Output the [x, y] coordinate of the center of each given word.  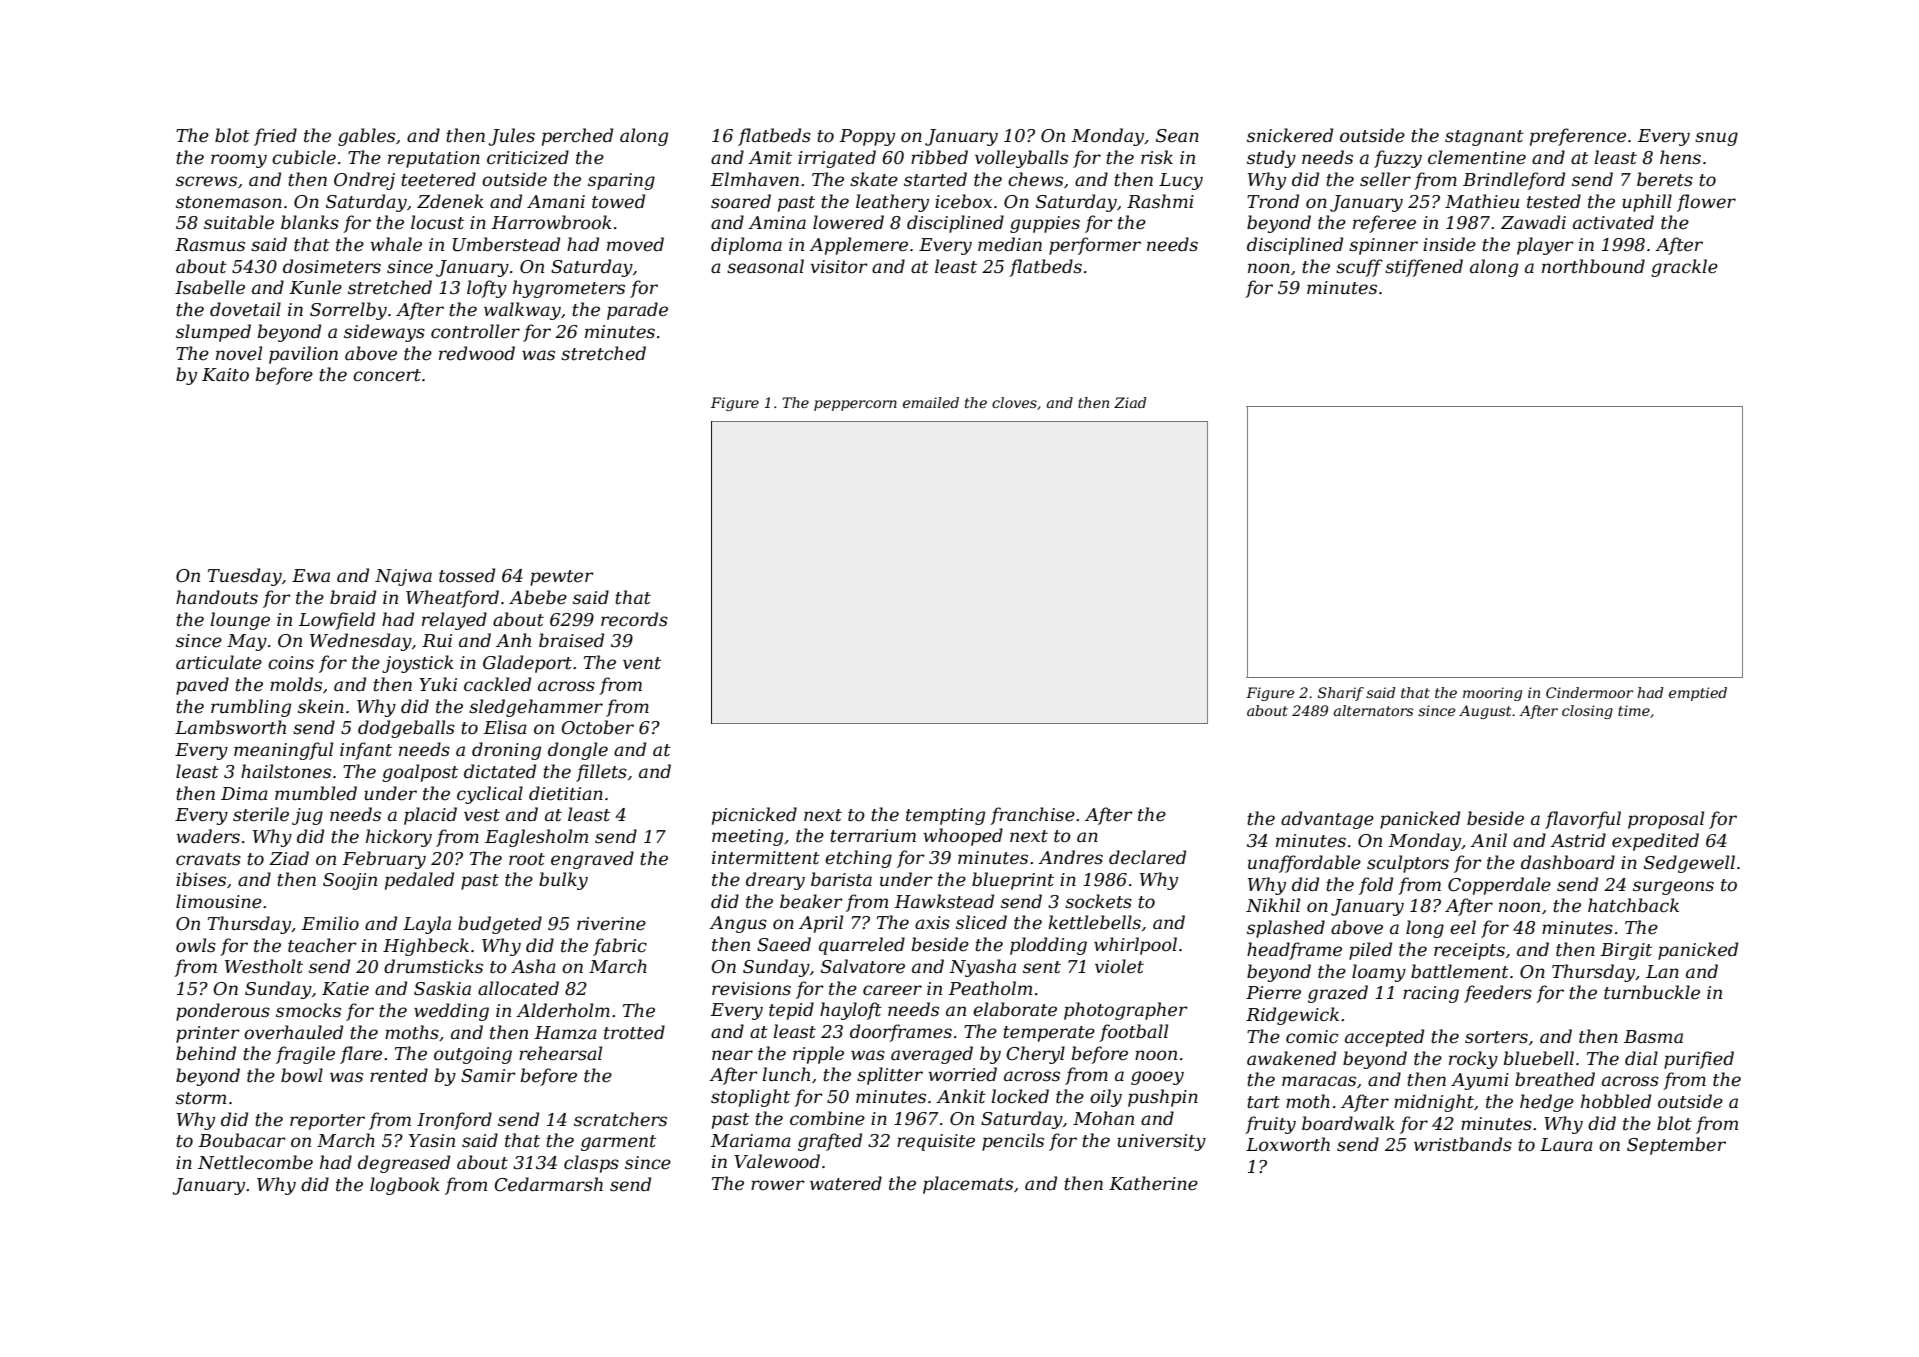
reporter [327, 1122]
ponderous [223, 1012]
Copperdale [1499, 886]
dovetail [245, 309]
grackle [1684, 268]
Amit [770, 157]
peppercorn [855, 405]
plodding [1048, 946]
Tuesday [245, 577]
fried [275, 137]
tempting [945, 816]
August [1485, 712]
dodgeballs [406, 729]
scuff [1359, 268]
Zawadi [1533, 222]
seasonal [765, 266]
